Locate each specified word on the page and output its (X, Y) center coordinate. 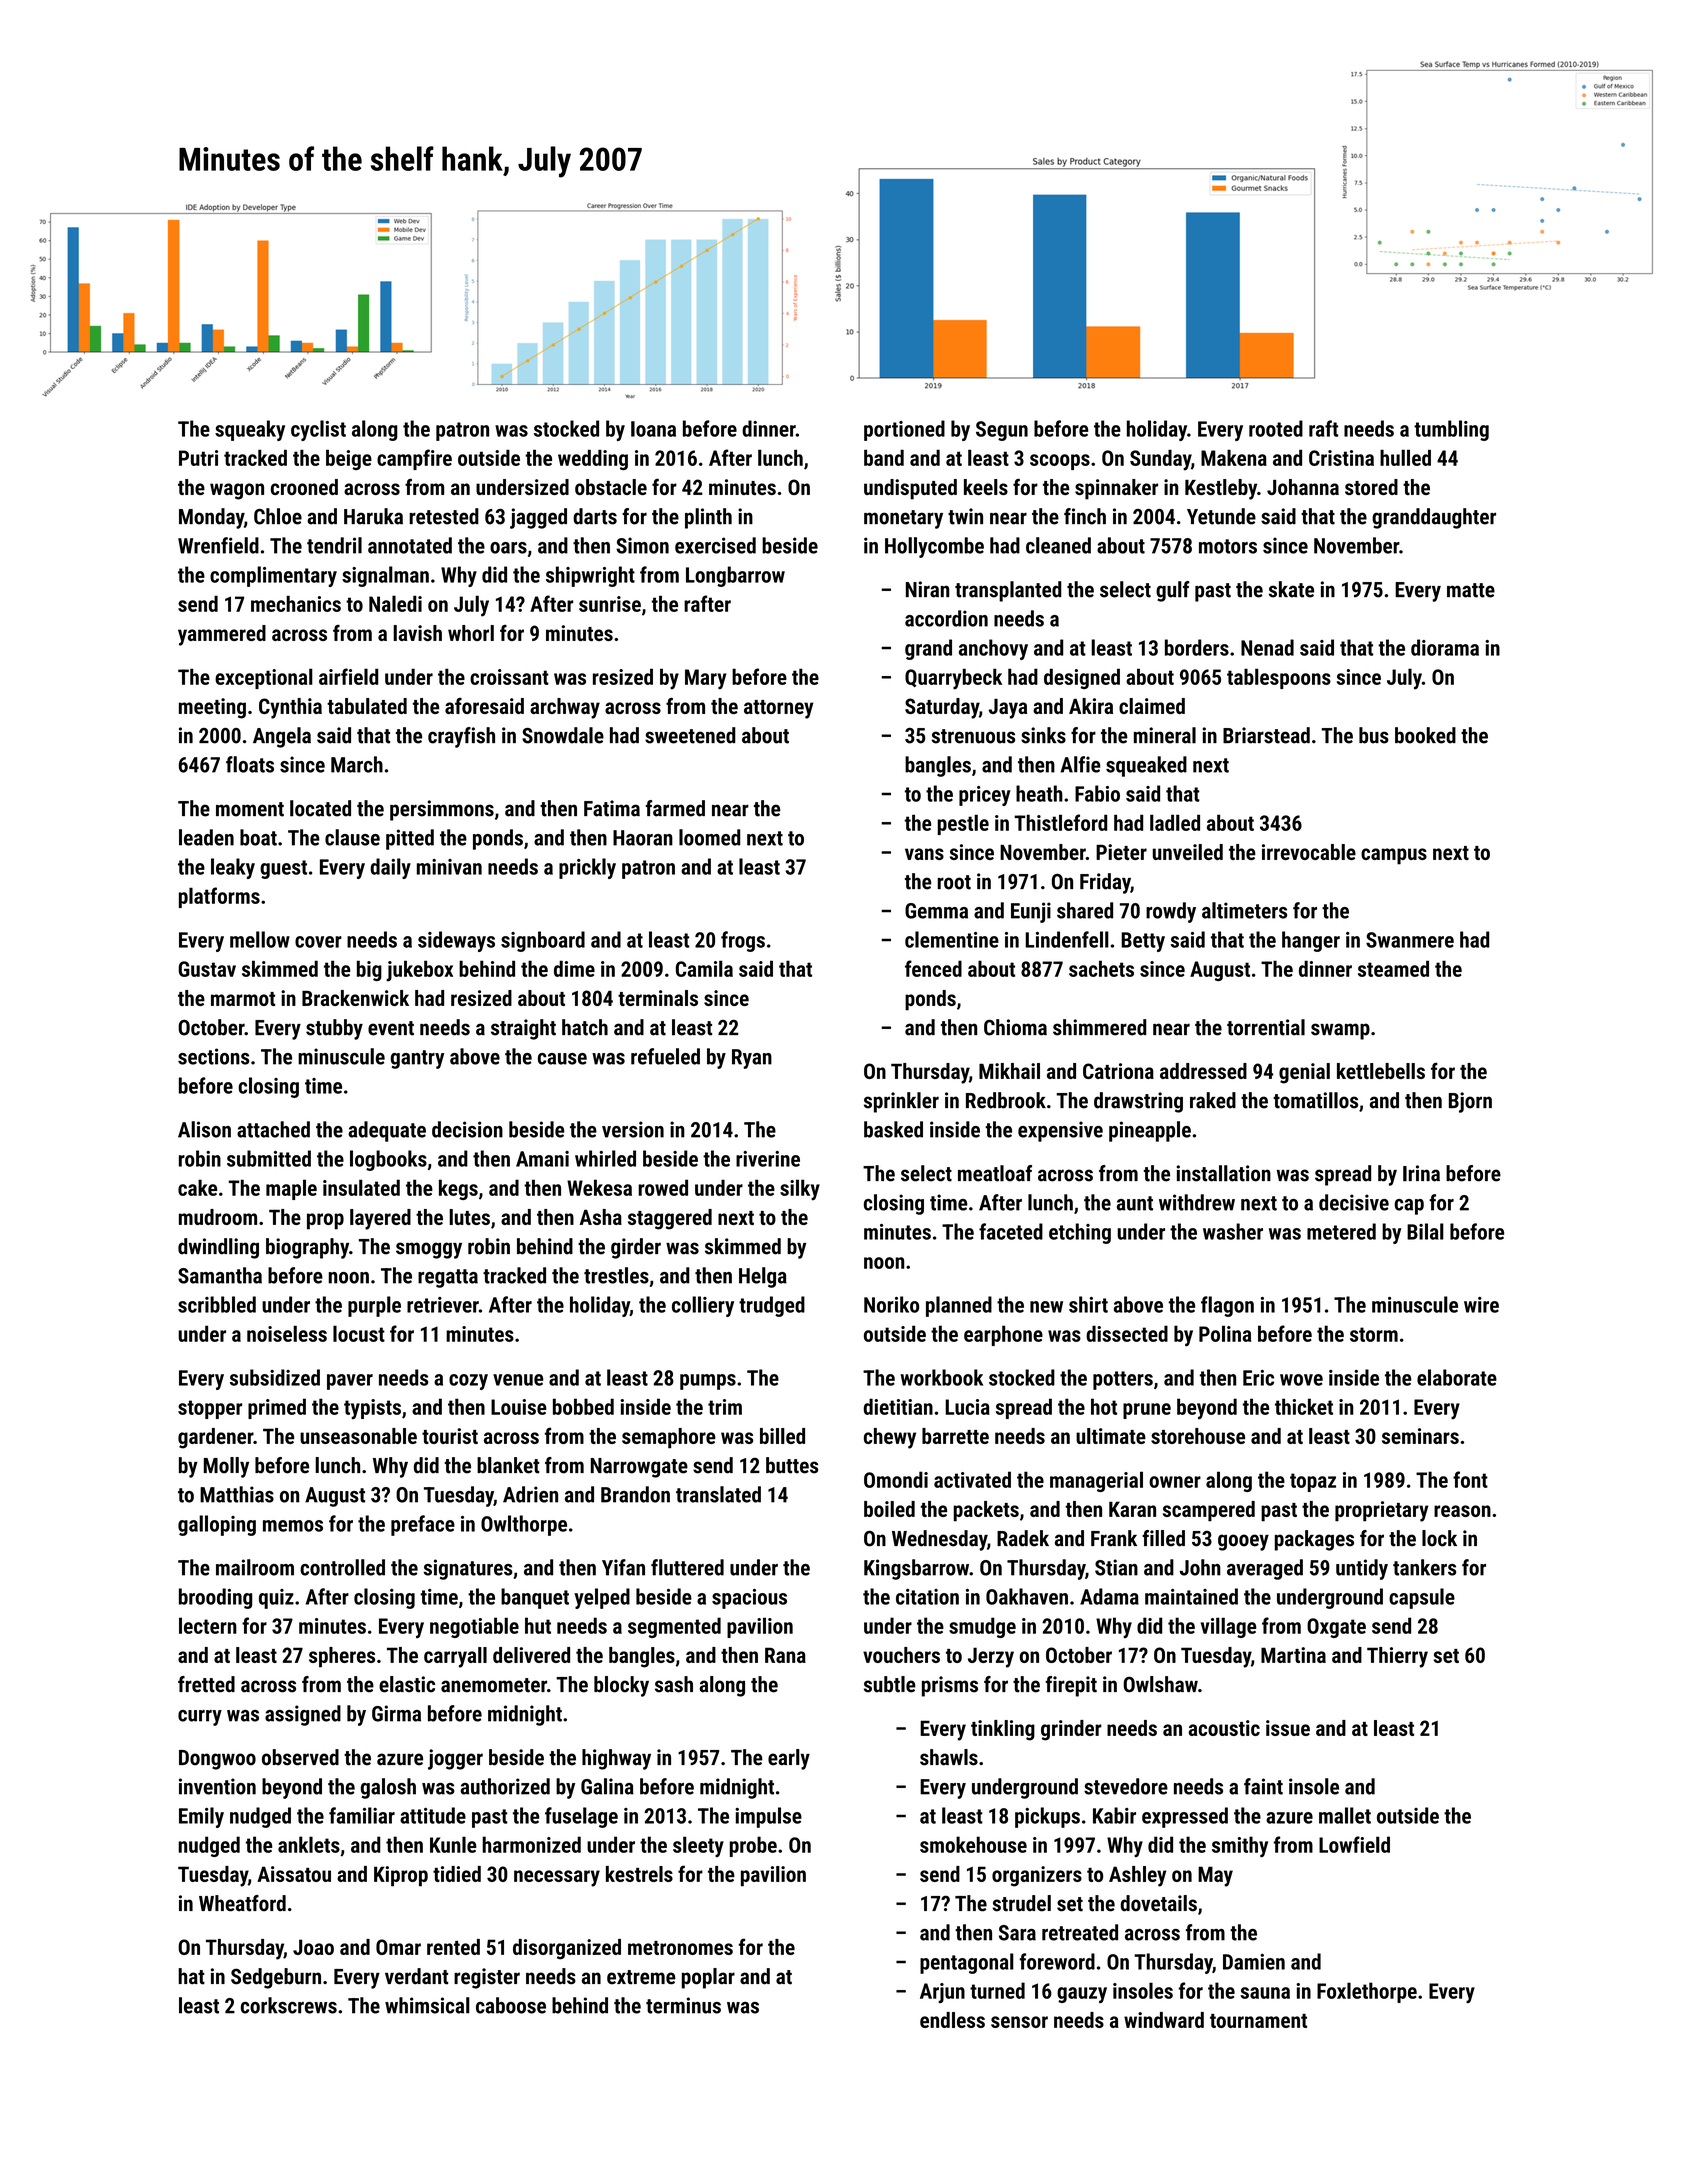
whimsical (427, 2005)
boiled (889, 1509)
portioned (904, 430)
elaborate (1457, 1377)
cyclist (318, 430)
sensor (1019, 2022)
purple (374, 1306)
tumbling (1451, 430)
